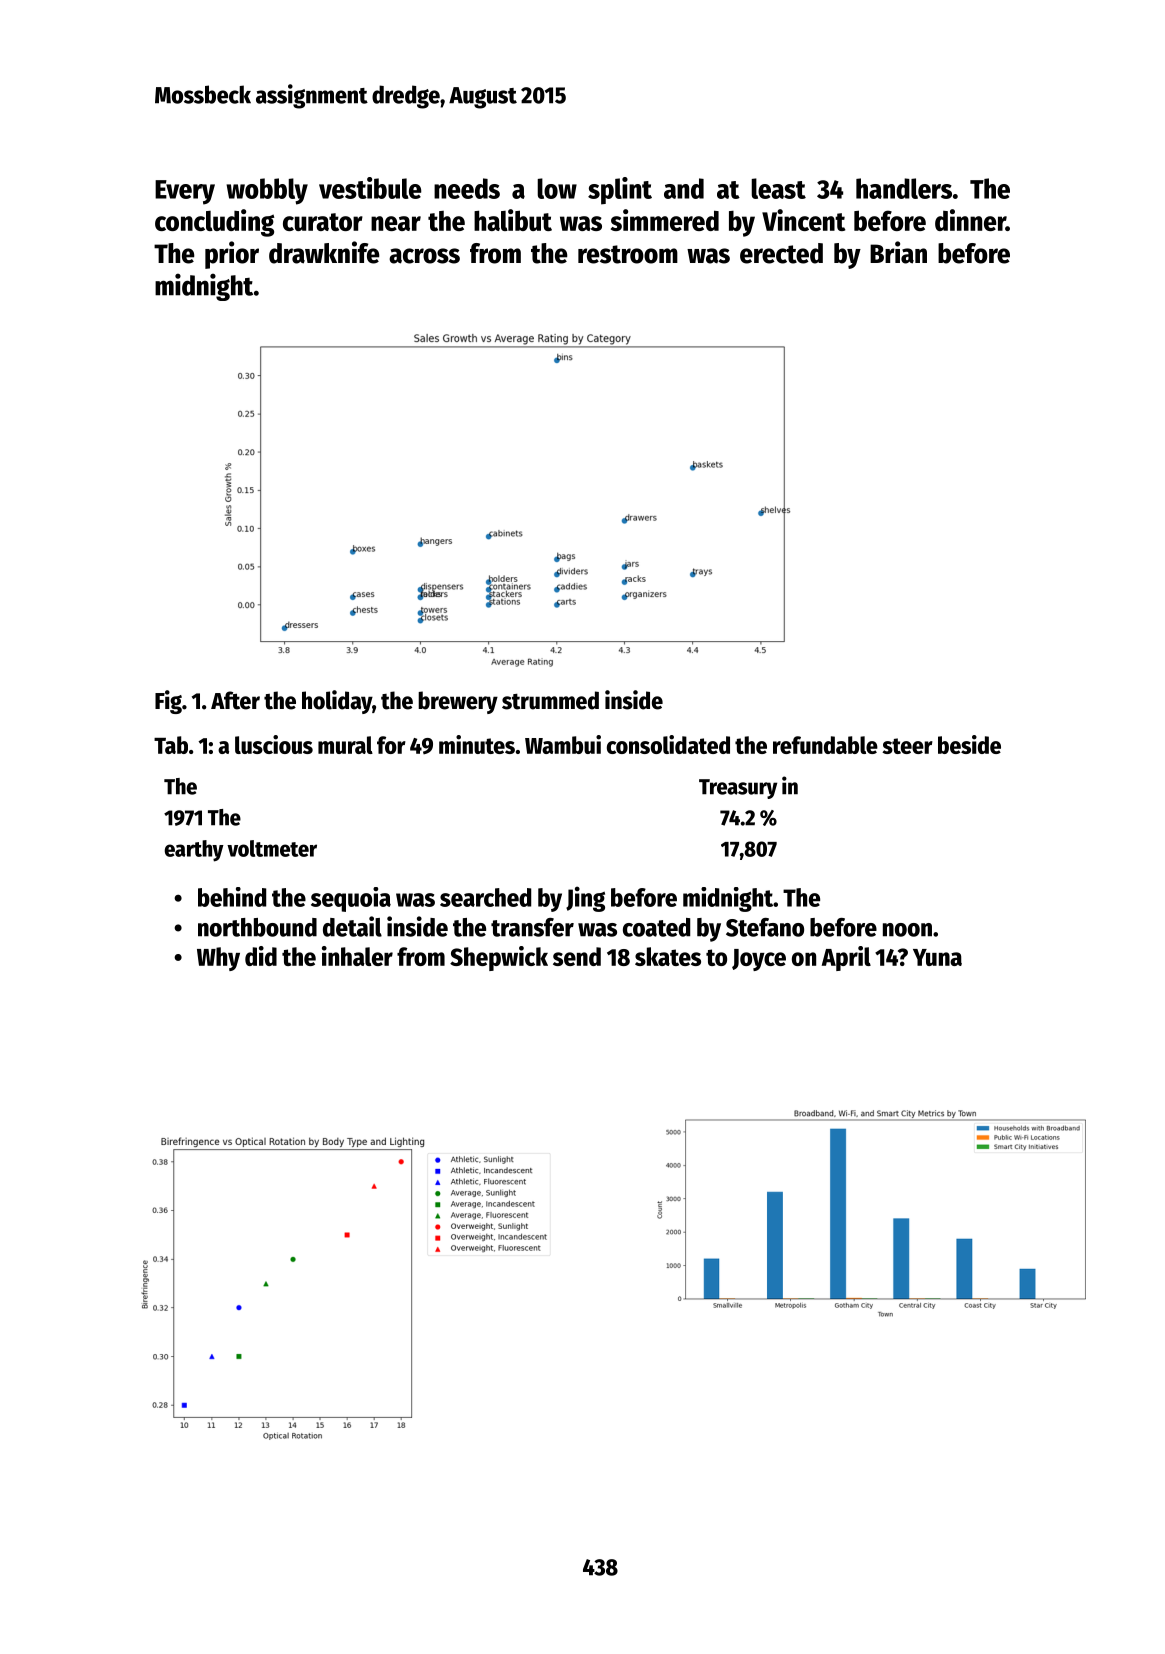 The width and height of the screenshot is (1165, 1654). What do you see at coordinates (825, 745) in the screenshot?
I see `refundable` at bounding box center [825, 745].
